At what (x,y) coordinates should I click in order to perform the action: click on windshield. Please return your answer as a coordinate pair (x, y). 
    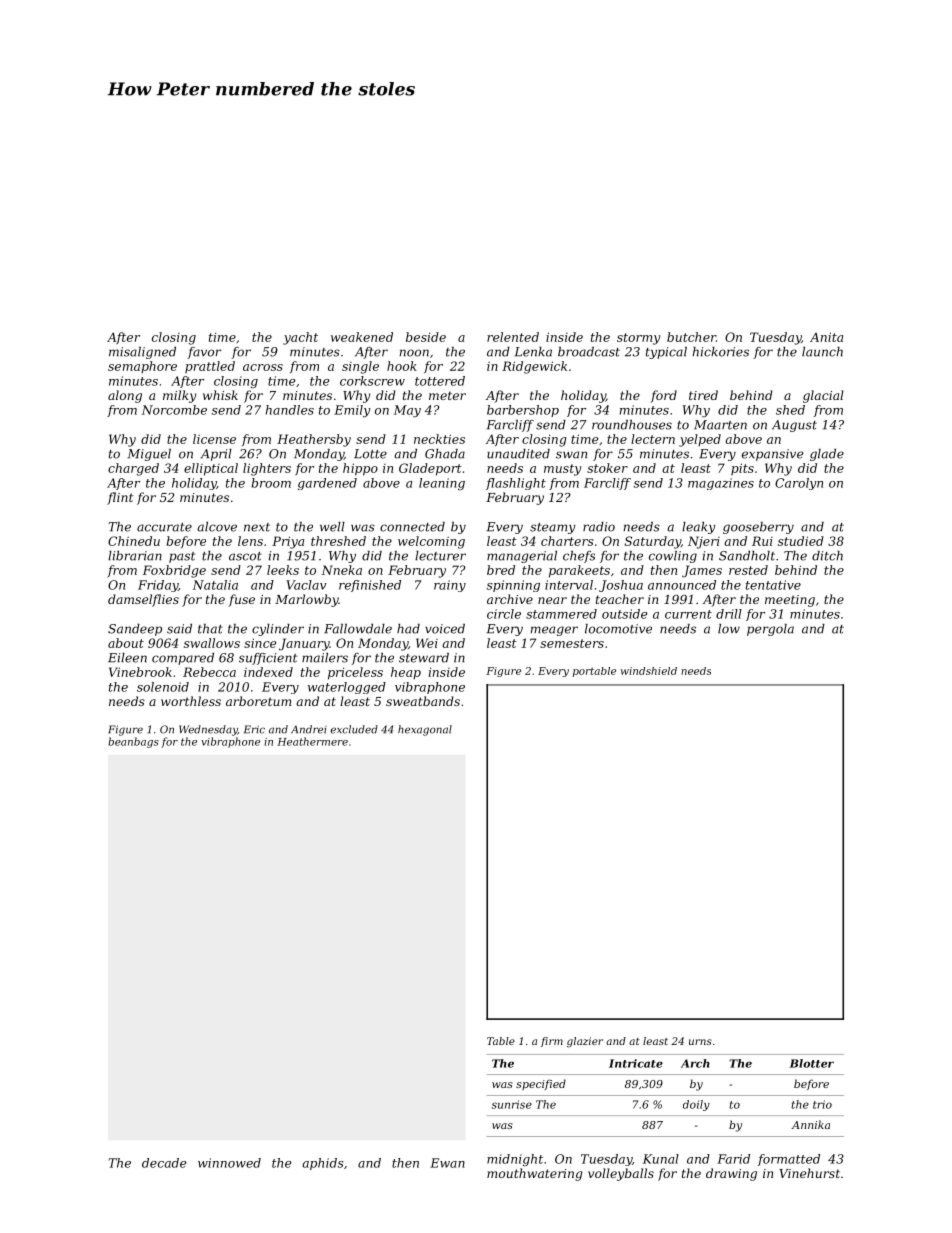
    Looking at the image, I should click on (649, 671).
